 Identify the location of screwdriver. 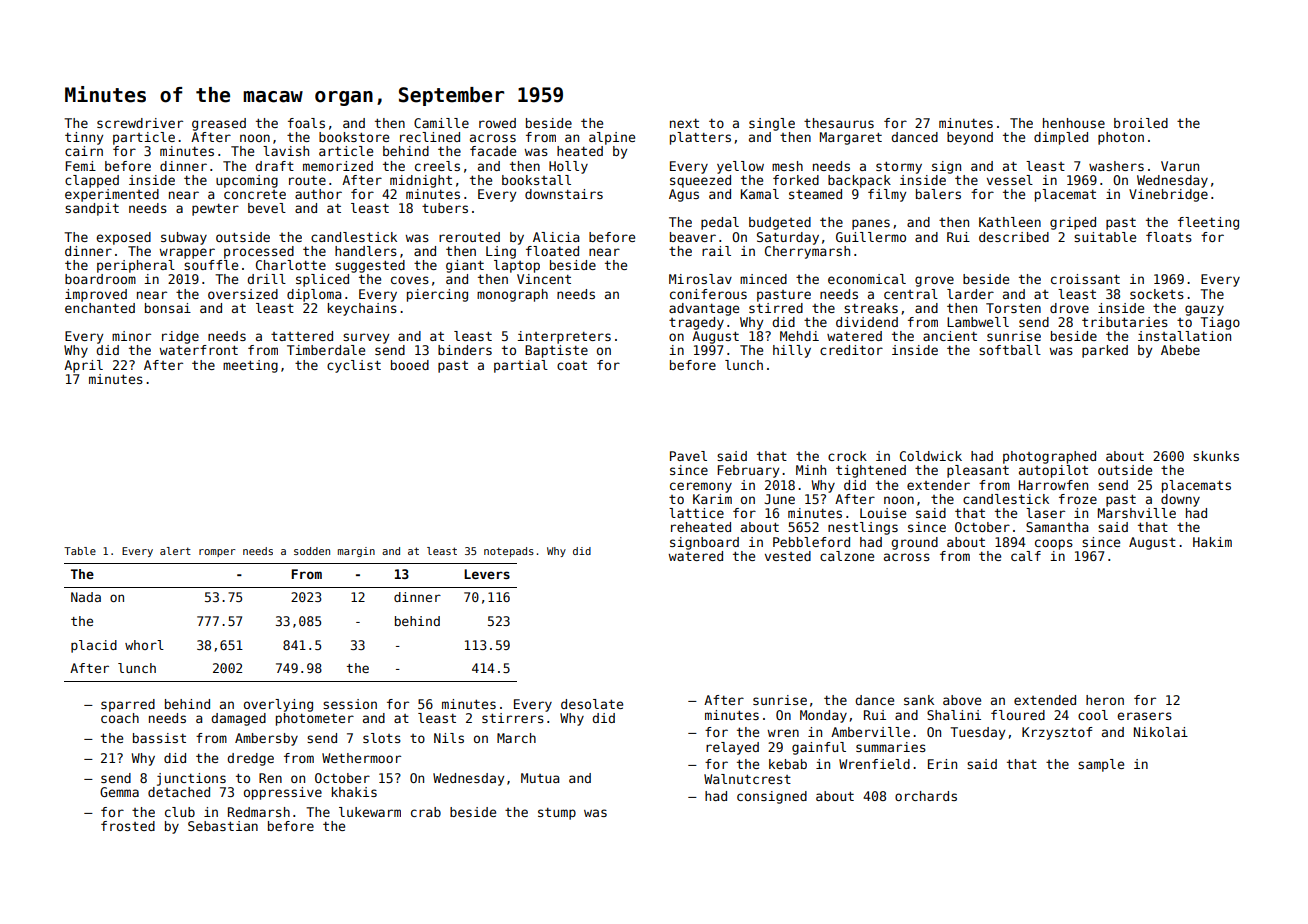
(140, 123).
